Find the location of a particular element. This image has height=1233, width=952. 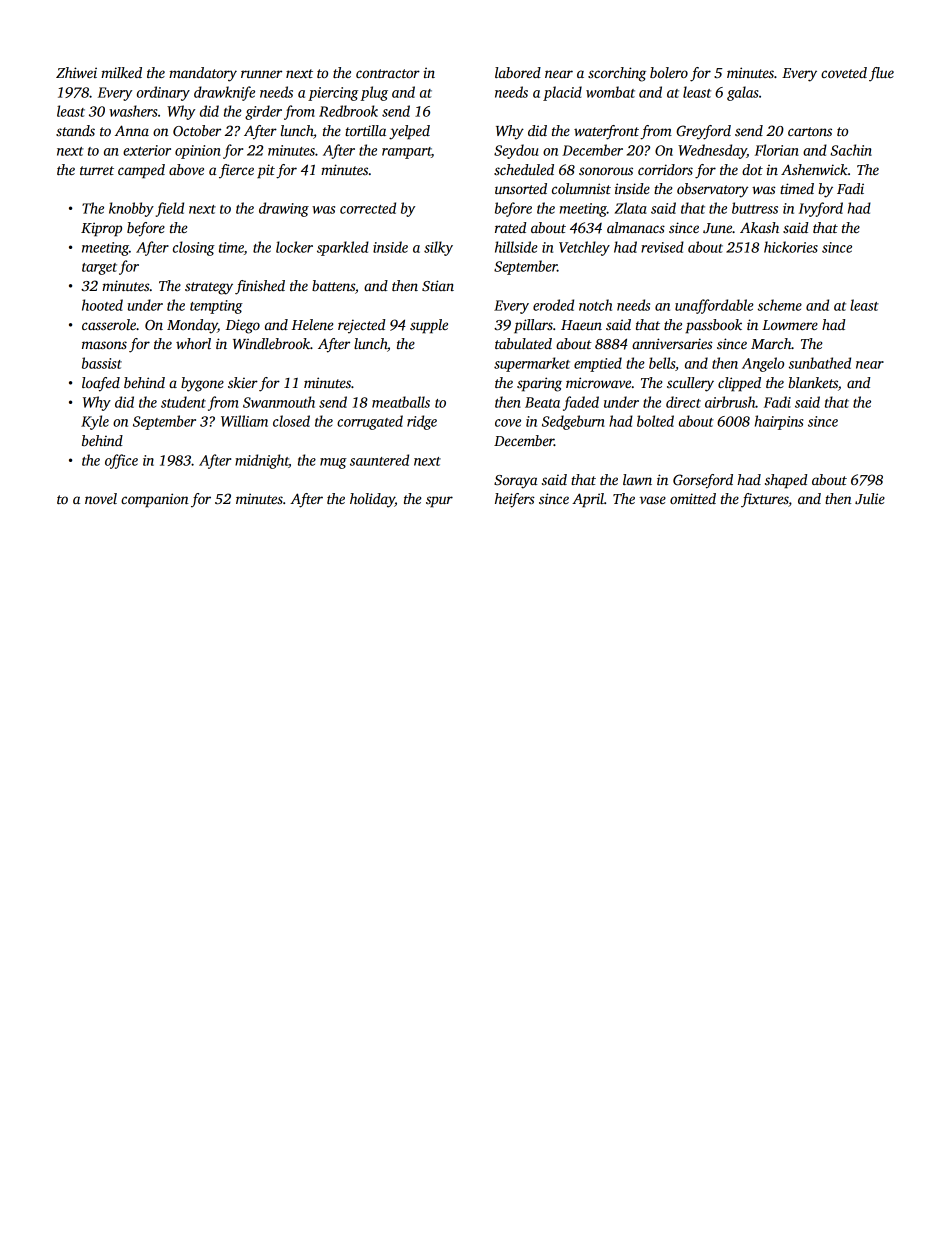

Kyle is located at coordinates (95, 422).
